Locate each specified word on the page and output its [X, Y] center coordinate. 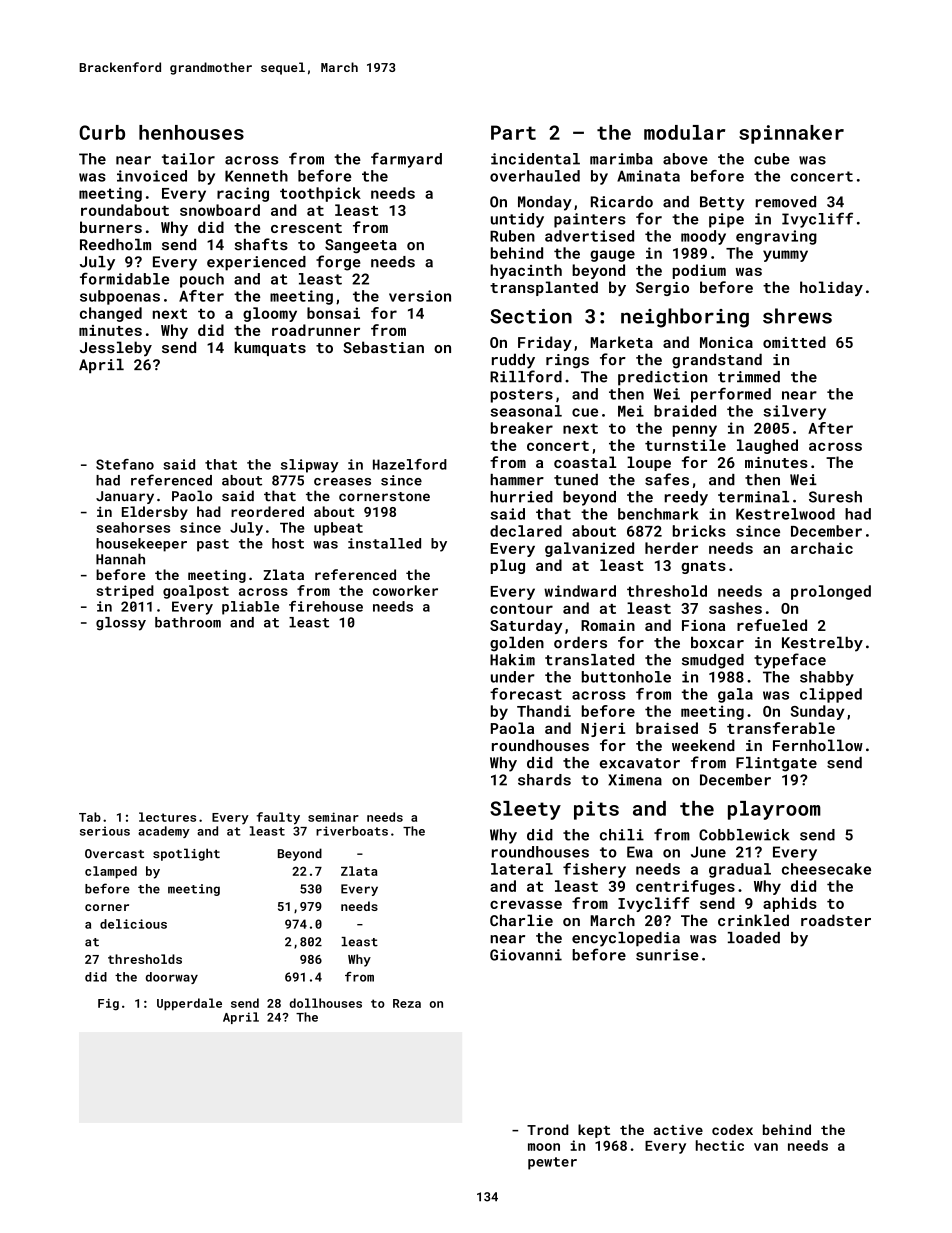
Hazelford [410, 464]
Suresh [835, 497]
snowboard [220, 210]
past [213, 545]
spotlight [186, 854]
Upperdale [189, 1004]
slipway [310, 466]
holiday [831, 288]
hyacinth [526, 271]
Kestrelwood [785, 514]
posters [522, 396]
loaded [754, 938]
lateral [522, 869]
